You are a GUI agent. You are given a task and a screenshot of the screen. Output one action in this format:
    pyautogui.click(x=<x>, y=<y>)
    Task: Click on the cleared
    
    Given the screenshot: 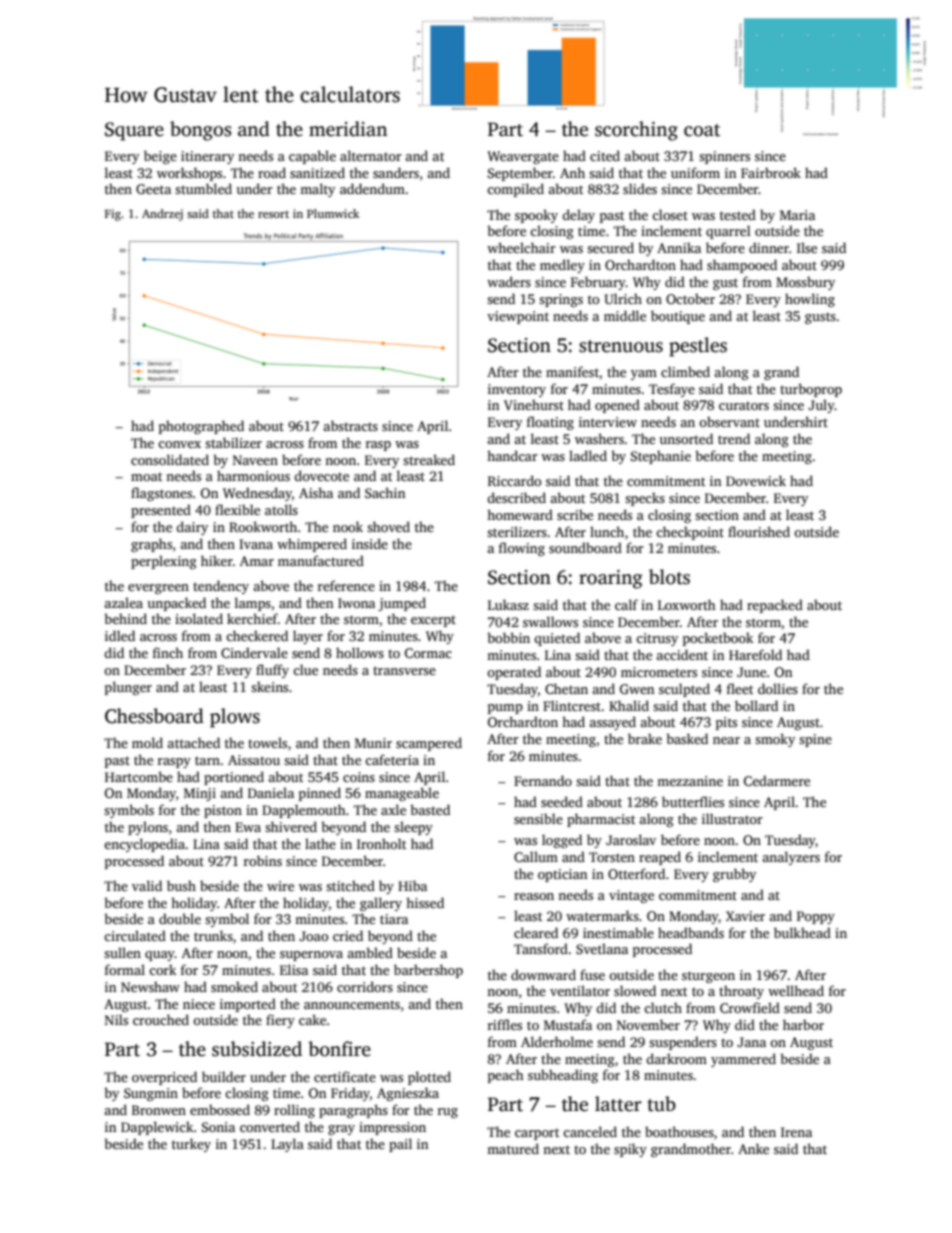 What is the action you would take?
    pyautogui.click(x=536, y=932)
